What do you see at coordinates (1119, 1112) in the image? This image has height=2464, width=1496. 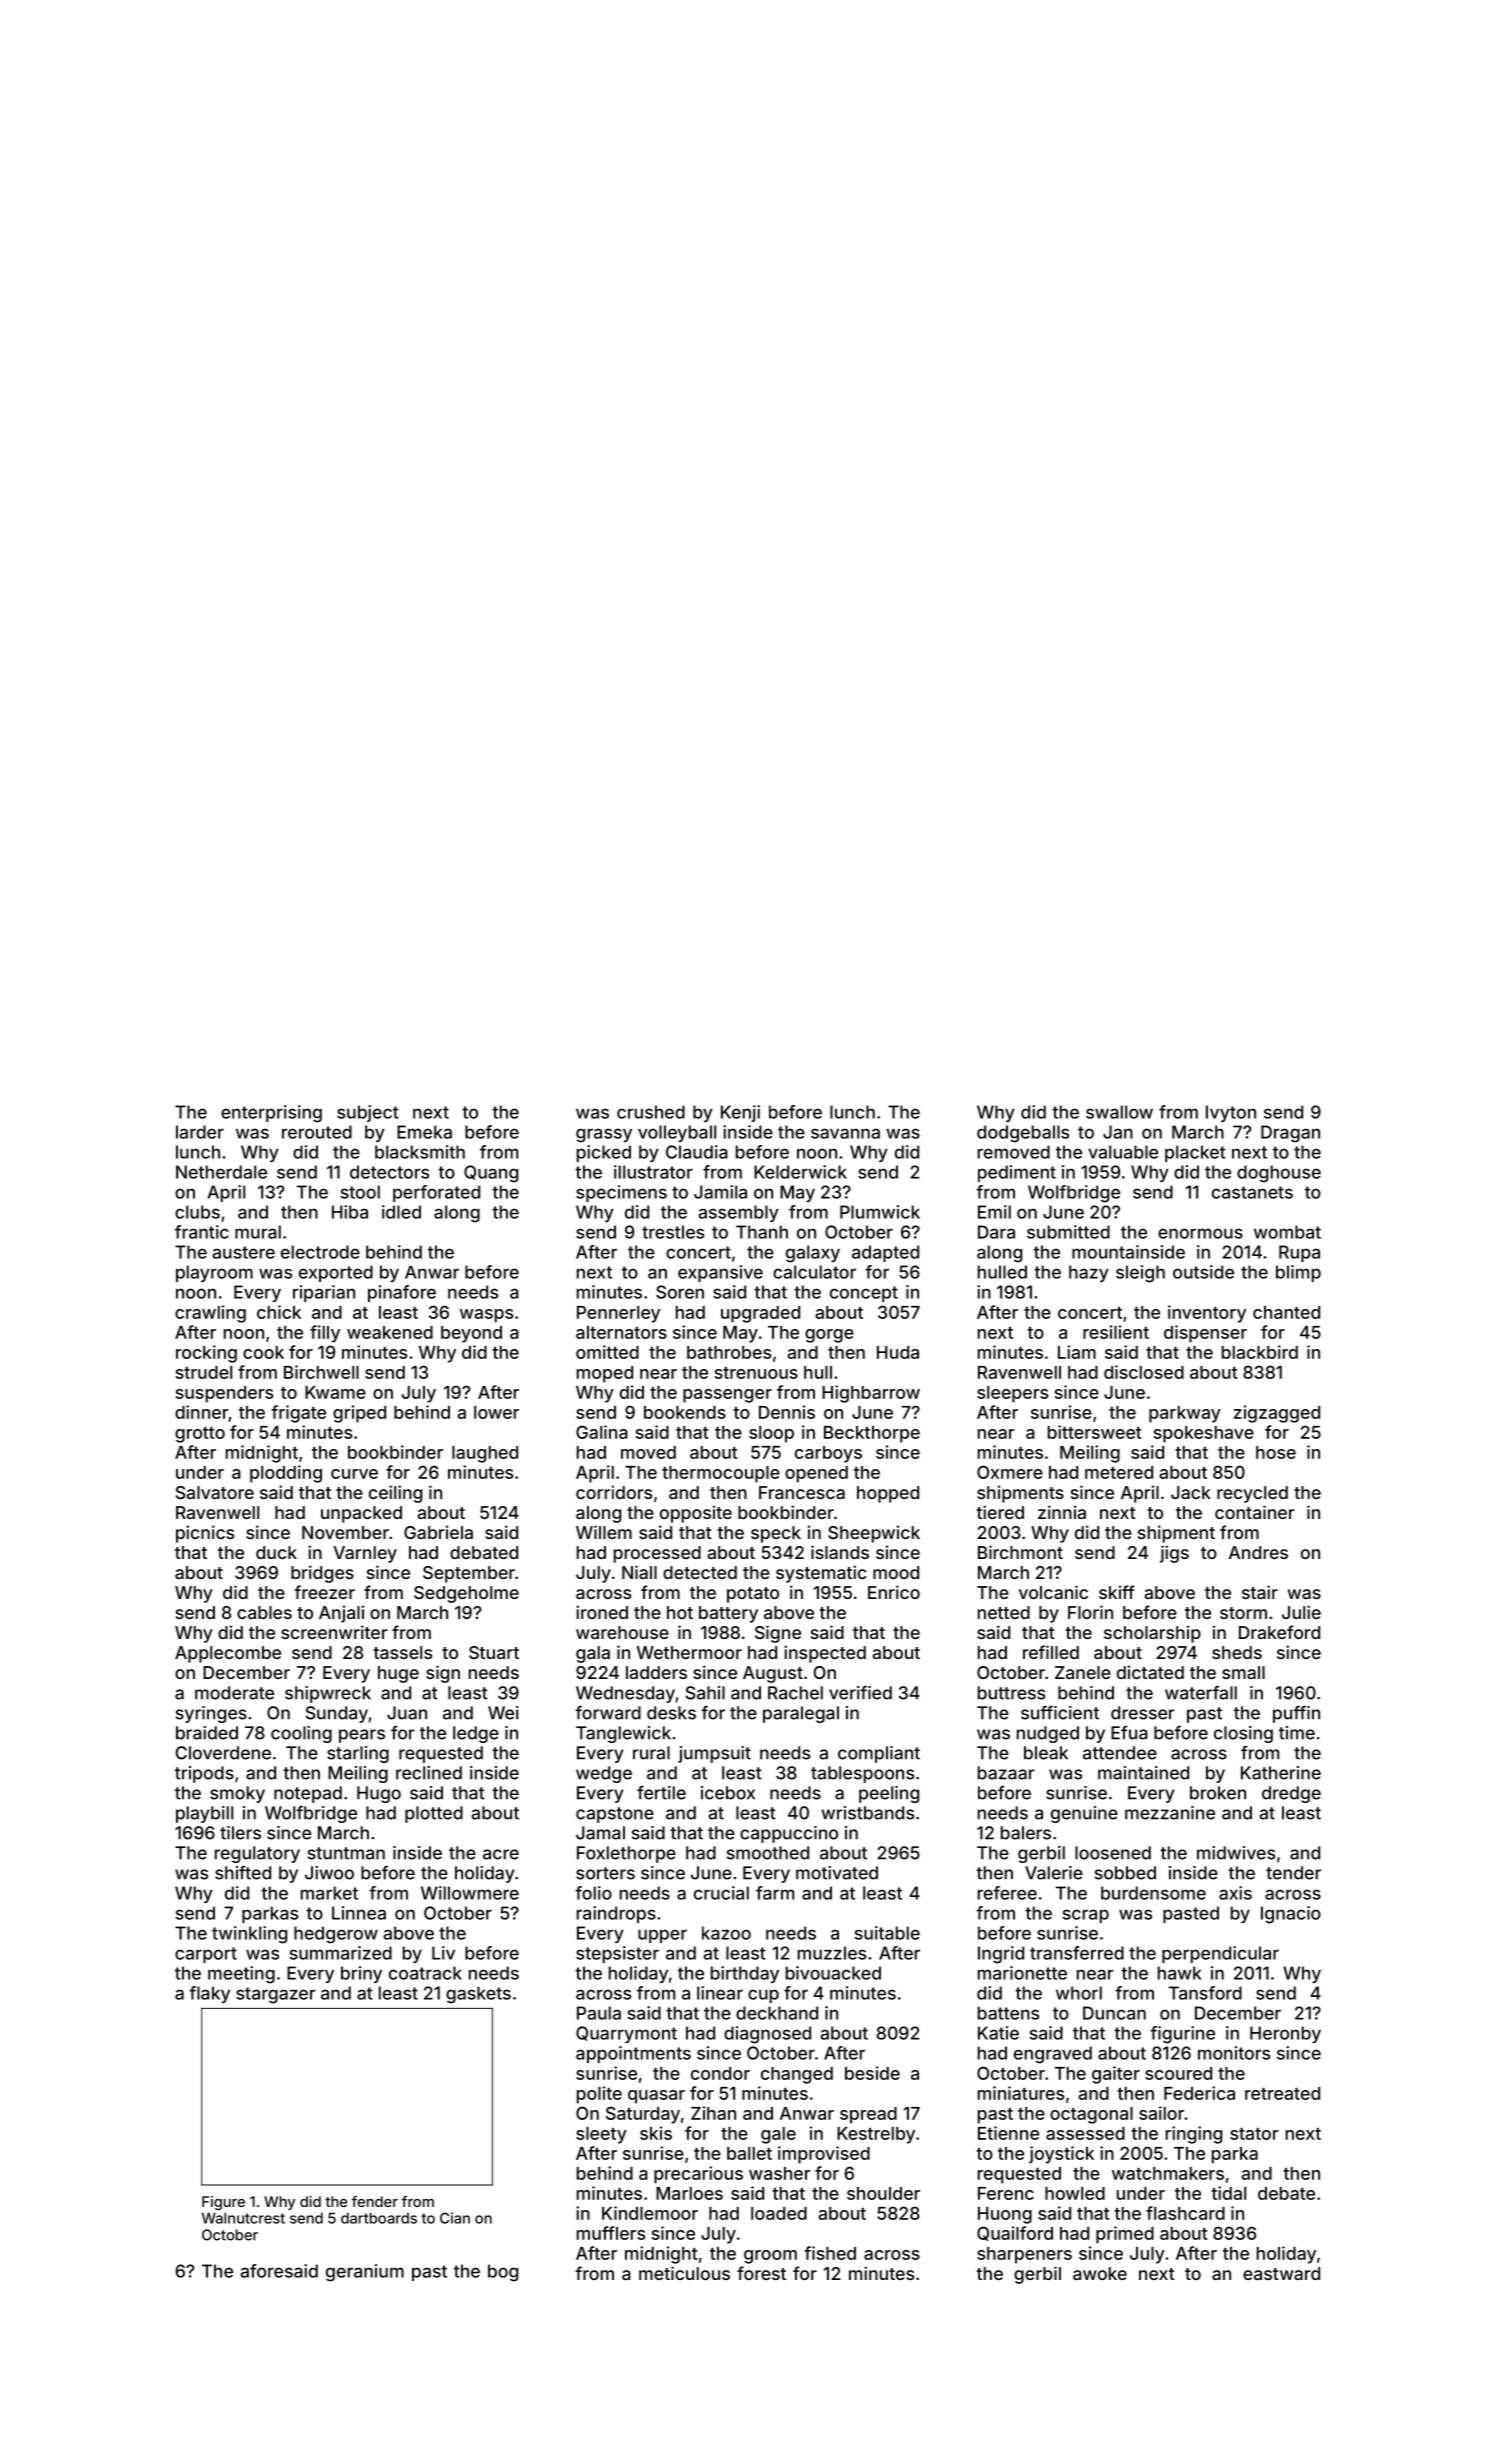 I see `swallow` at bounding box center [1119, 1112].
